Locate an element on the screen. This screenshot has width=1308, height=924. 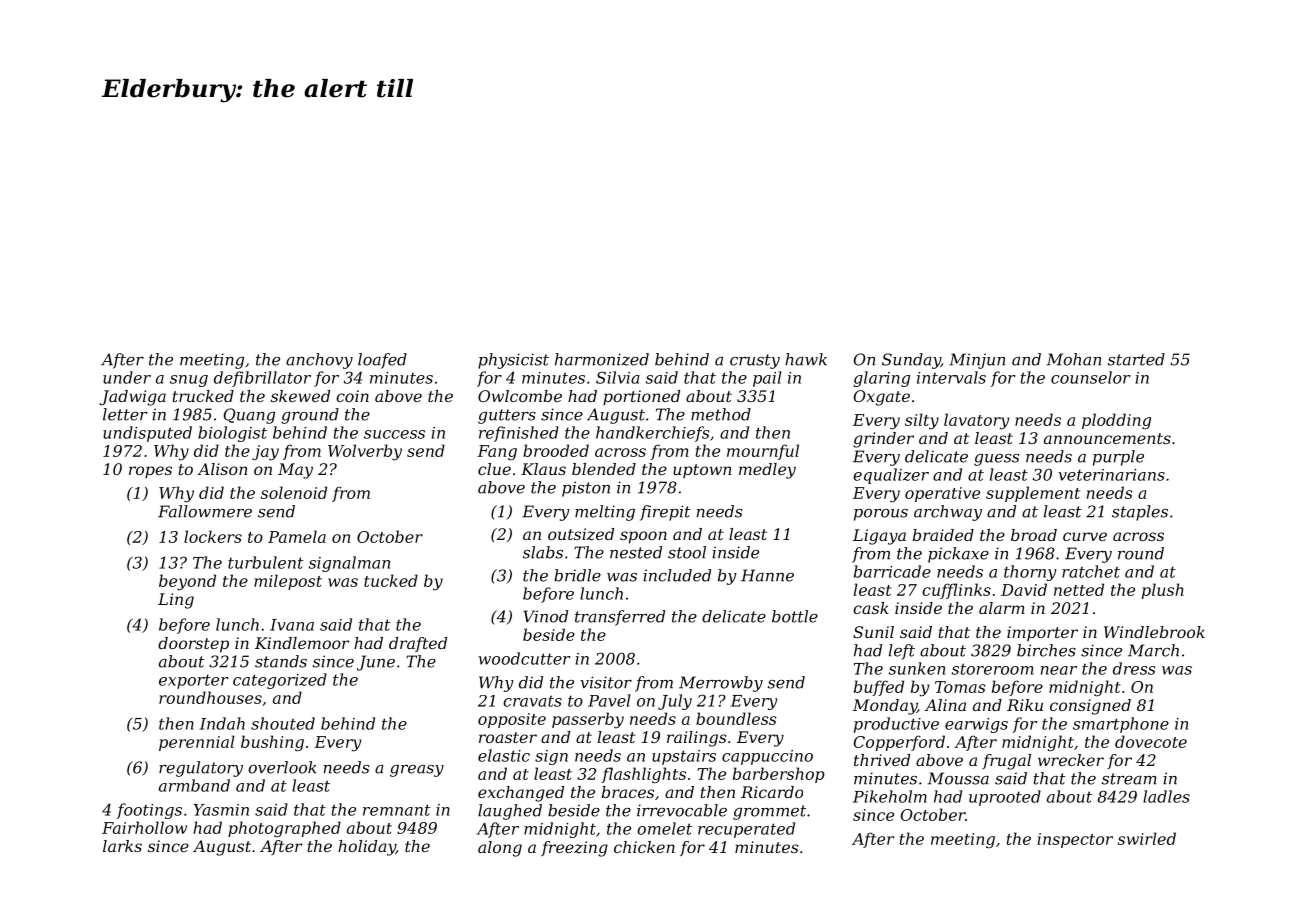
anchovy is located at coordinates (319, 361).
